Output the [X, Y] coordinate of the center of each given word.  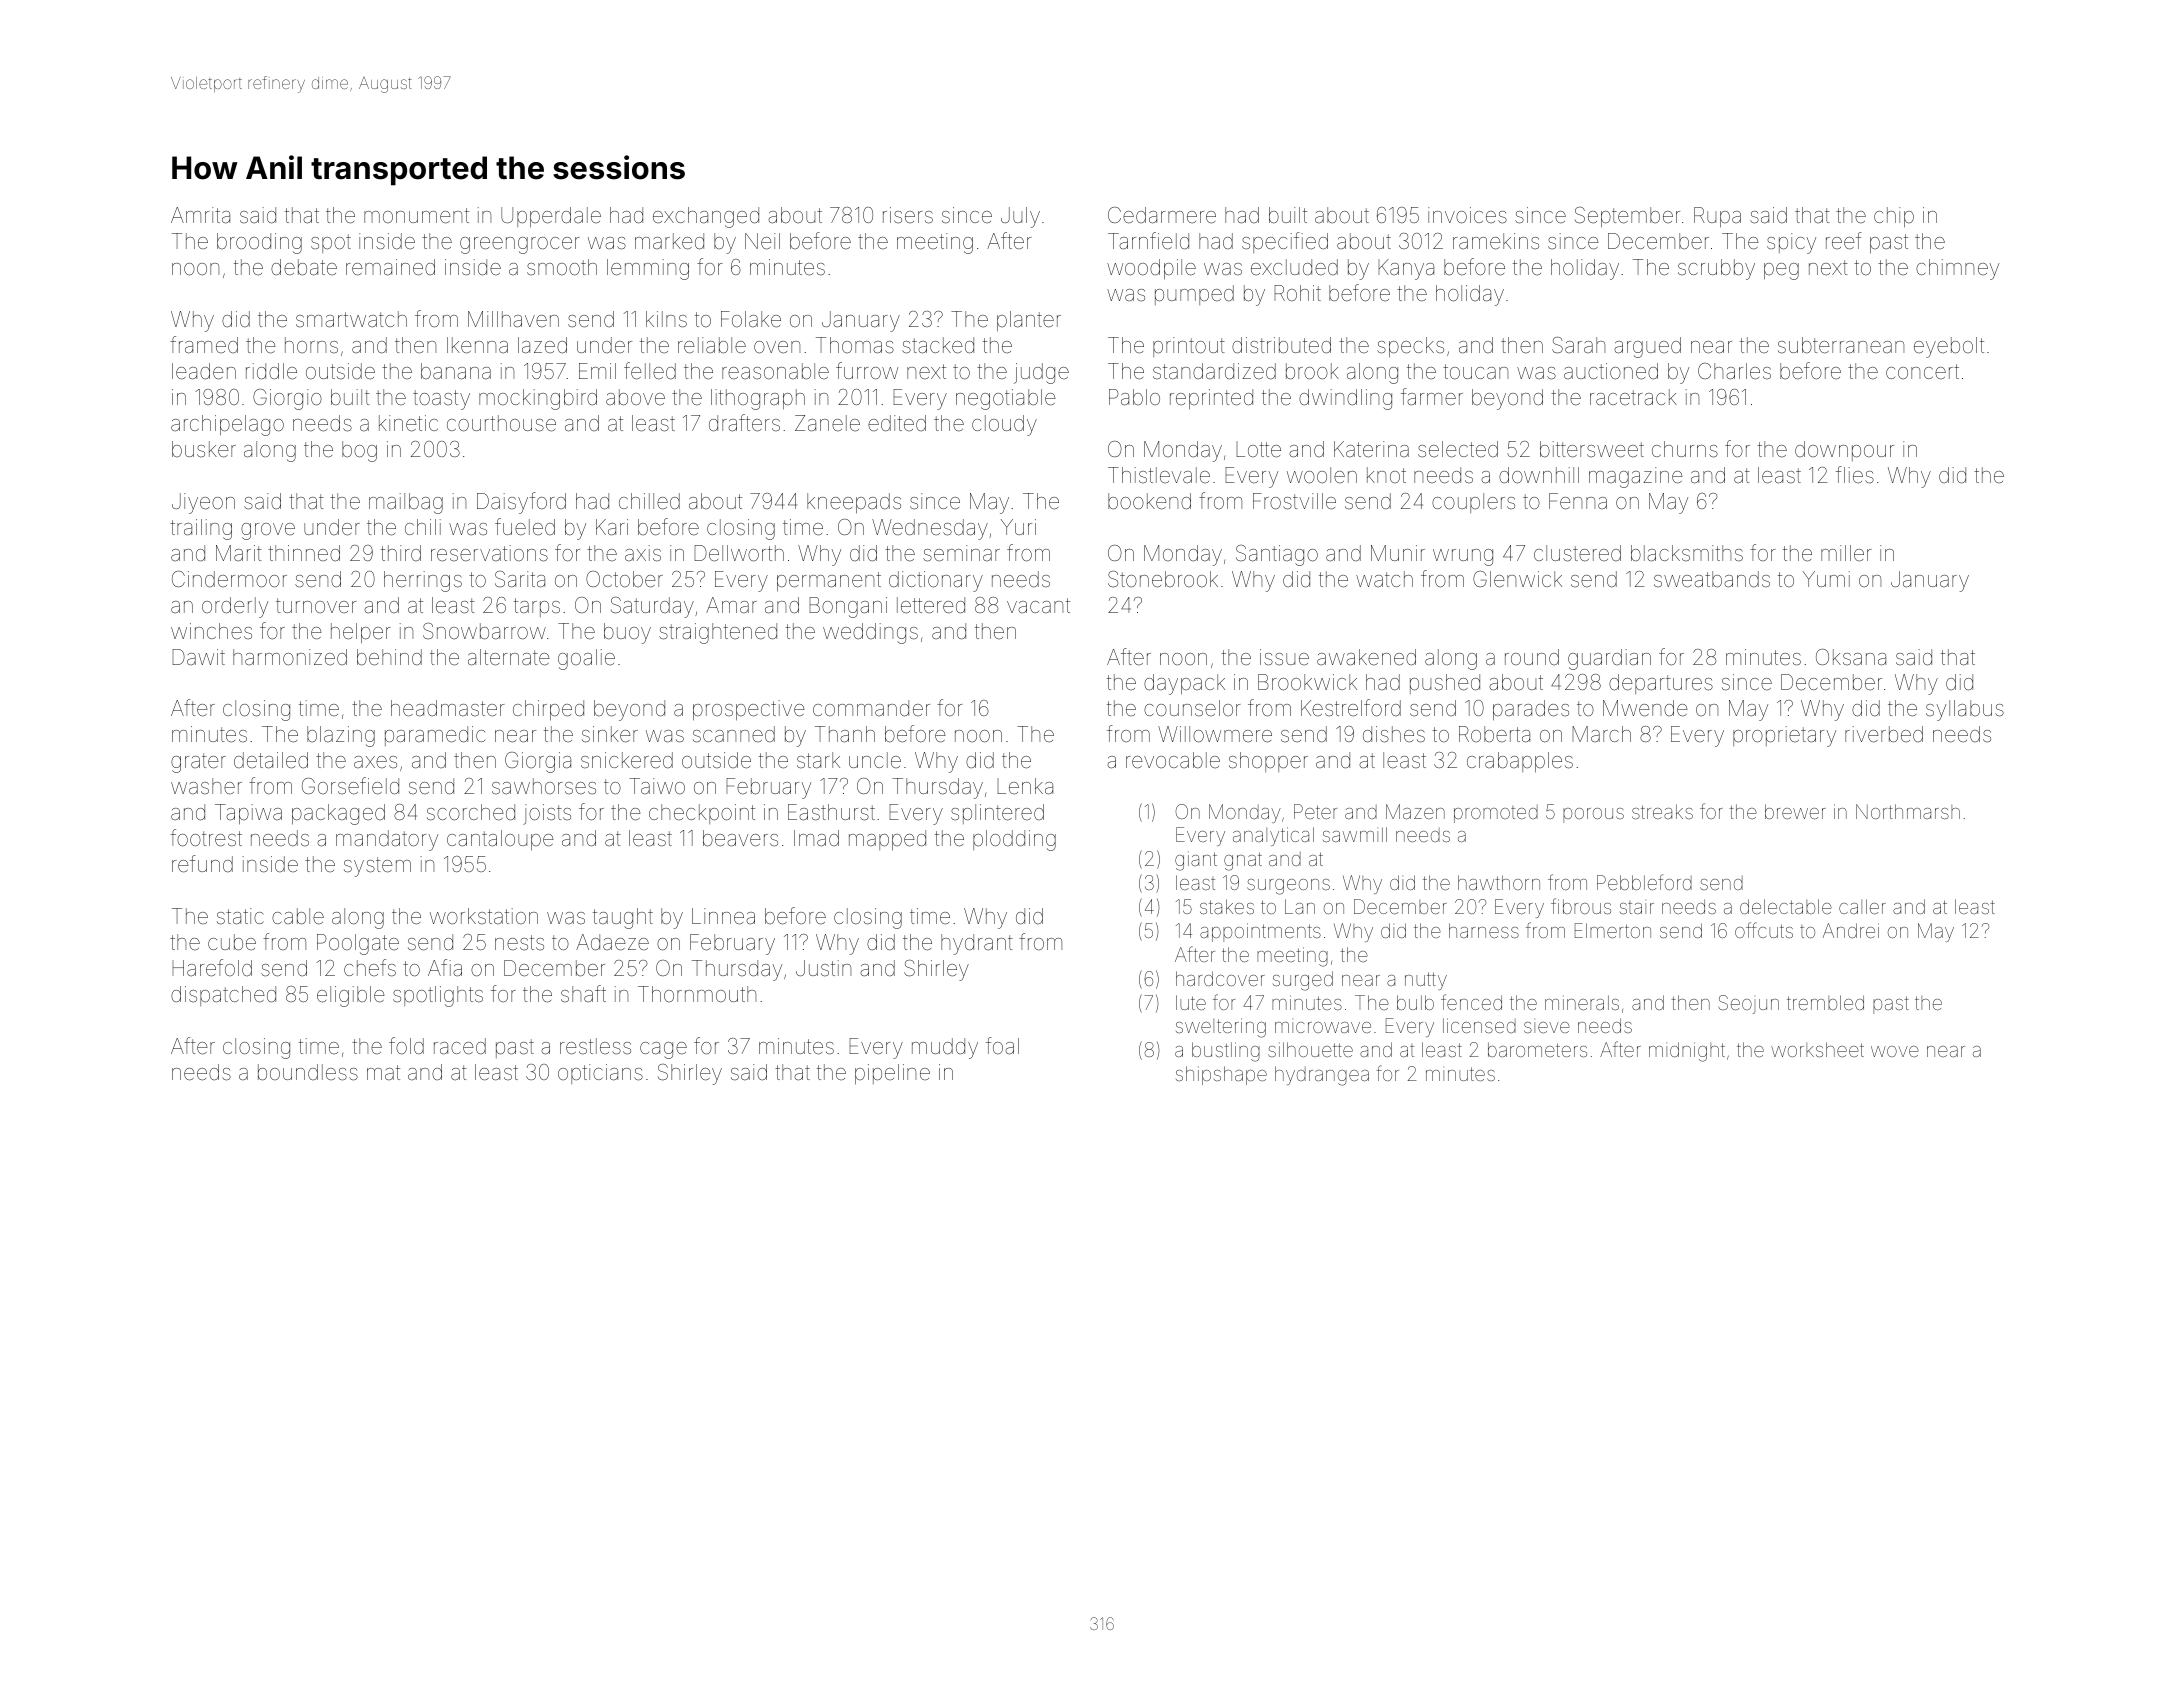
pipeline [892, 1074]
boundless [308, 1072]
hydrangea [1322, 1076]
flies [1855, 475]
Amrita [200, 215]
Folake [751, 319]
